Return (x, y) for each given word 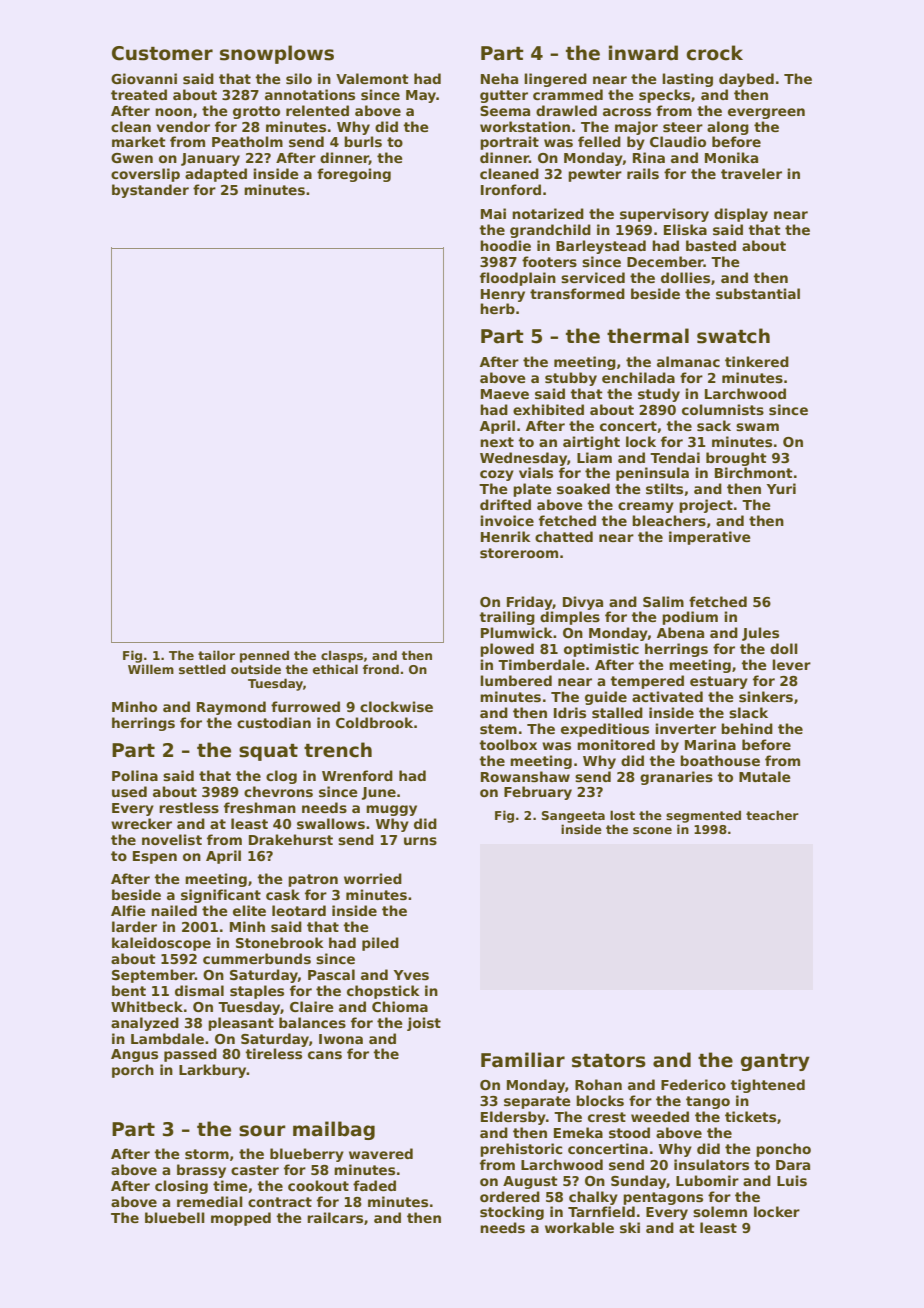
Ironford (511, 189)
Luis (792, 1180)
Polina (135, 775)
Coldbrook (374, 722)
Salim (663, 601)
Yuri (781, 488)
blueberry (307, 1155)
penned (264, 656)
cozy (497, 475)
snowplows (277, 54)
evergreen (766, 113)
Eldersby (513, 1118)
